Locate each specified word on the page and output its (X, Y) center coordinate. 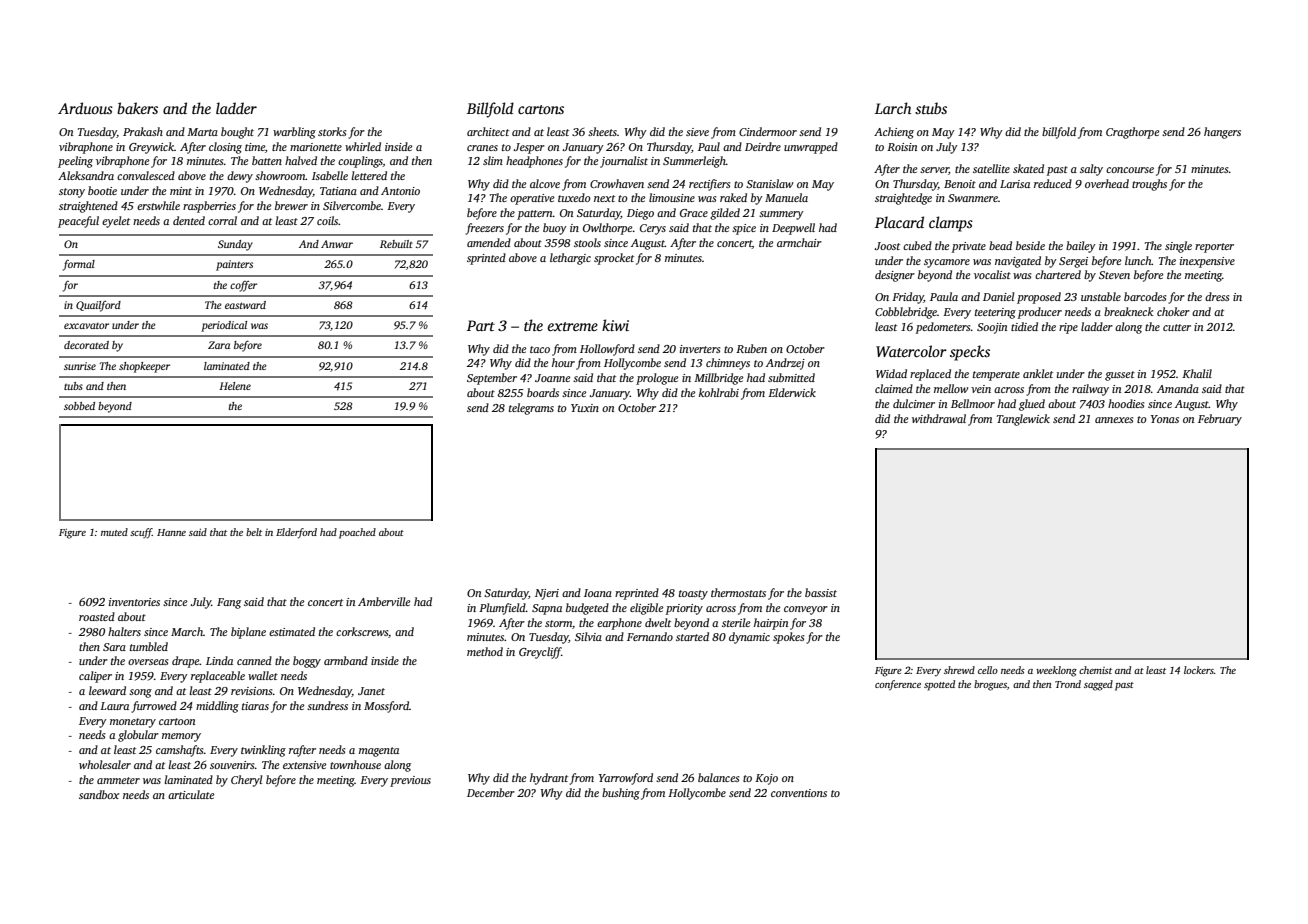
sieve (697, 132)
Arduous (85, 108)
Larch (893, 108)
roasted (97, 616)
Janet (371, 691)
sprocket (614, 259)
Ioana (598, 593)
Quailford (98, 306)
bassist (821, 592)
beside (1030, 245)
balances (718, 777)
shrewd (959, 670)
